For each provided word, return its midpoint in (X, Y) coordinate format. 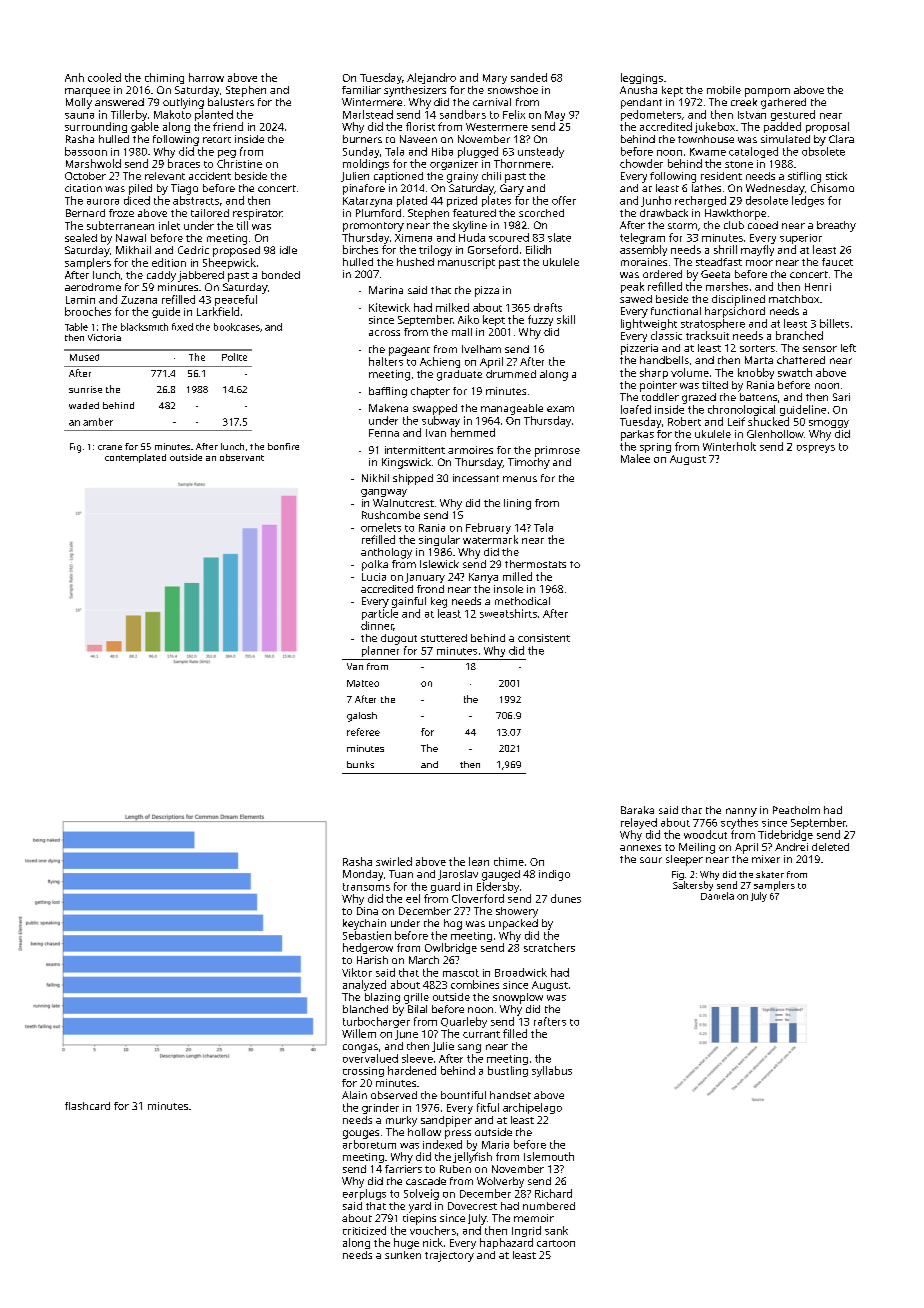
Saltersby (693, 886)
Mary (495, 79)
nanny (741, 812)
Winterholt (729, 446)
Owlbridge (451, 948)
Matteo (363, 683)
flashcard (87, 1106)
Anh (74, 77)
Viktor (357, 972)
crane (110, 447)
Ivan (436, 433)
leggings (642, 78)
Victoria (104, 337)
